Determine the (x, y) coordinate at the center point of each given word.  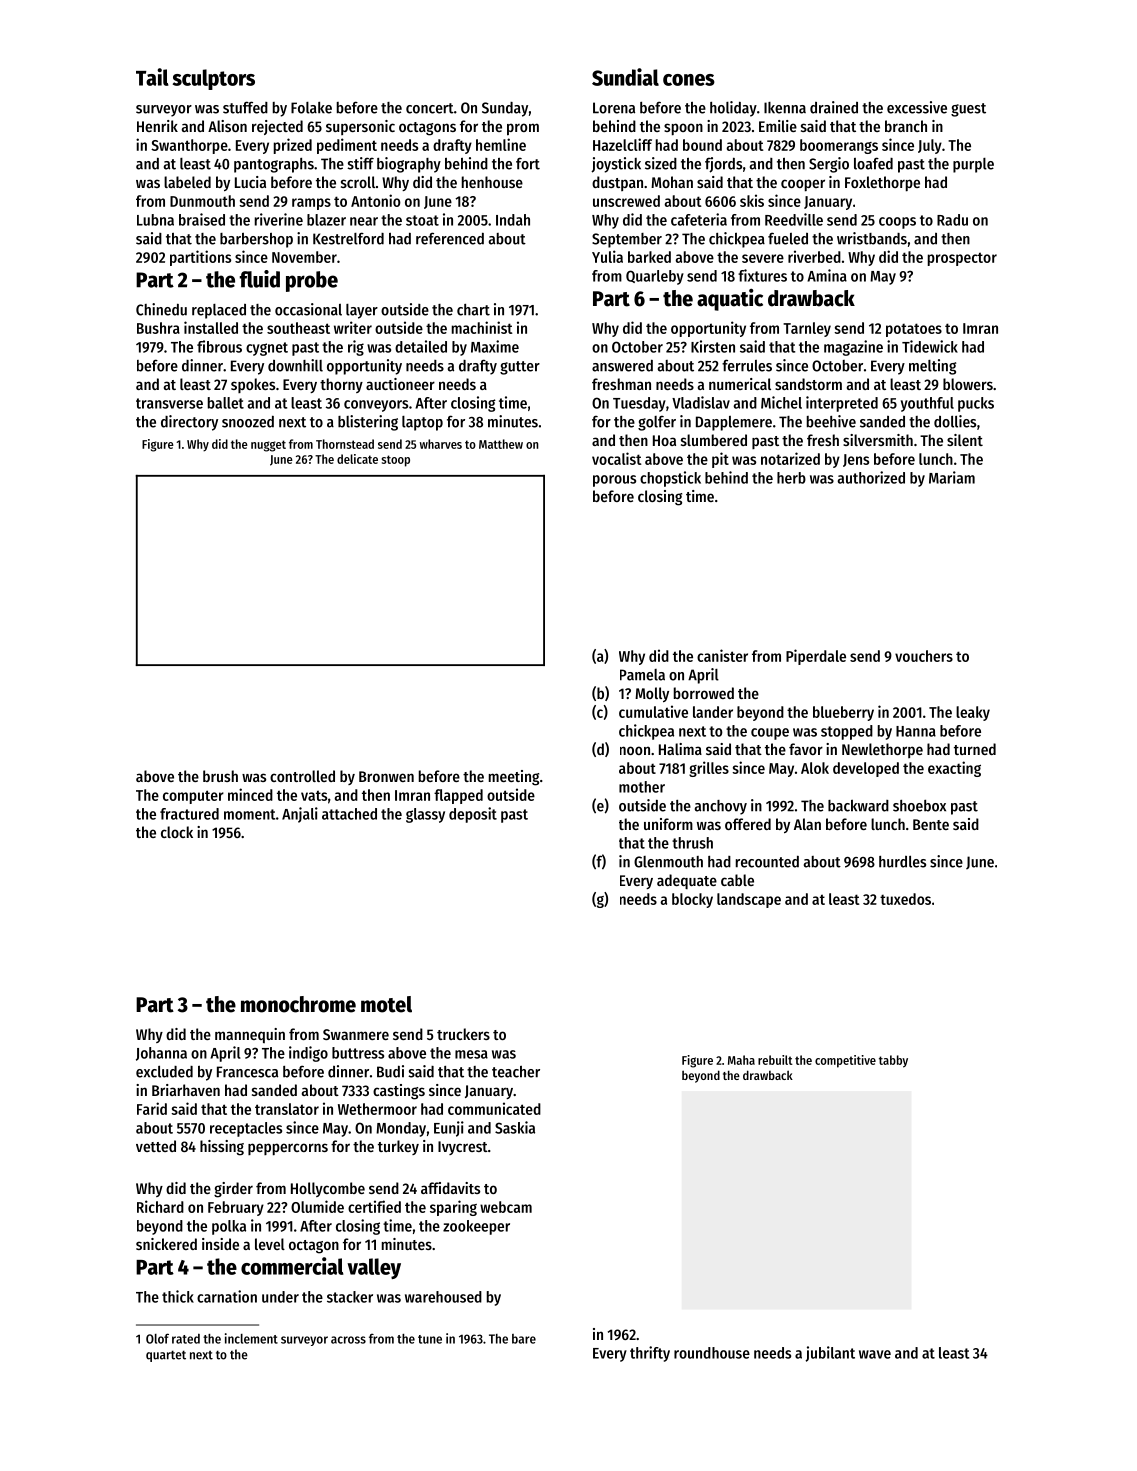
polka (229, 1227)
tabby (893, 1061)
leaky (973, 713)
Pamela (642, 675)
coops (897, 223)
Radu (952, 220)
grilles (709, 769)
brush (220, 776)
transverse (169, 403)
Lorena (614, 108)
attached (349, 814)
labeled (187, 182)
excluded (164, 1072)
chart (473, 310)
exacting (954, 769)
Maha (741, 1060)
